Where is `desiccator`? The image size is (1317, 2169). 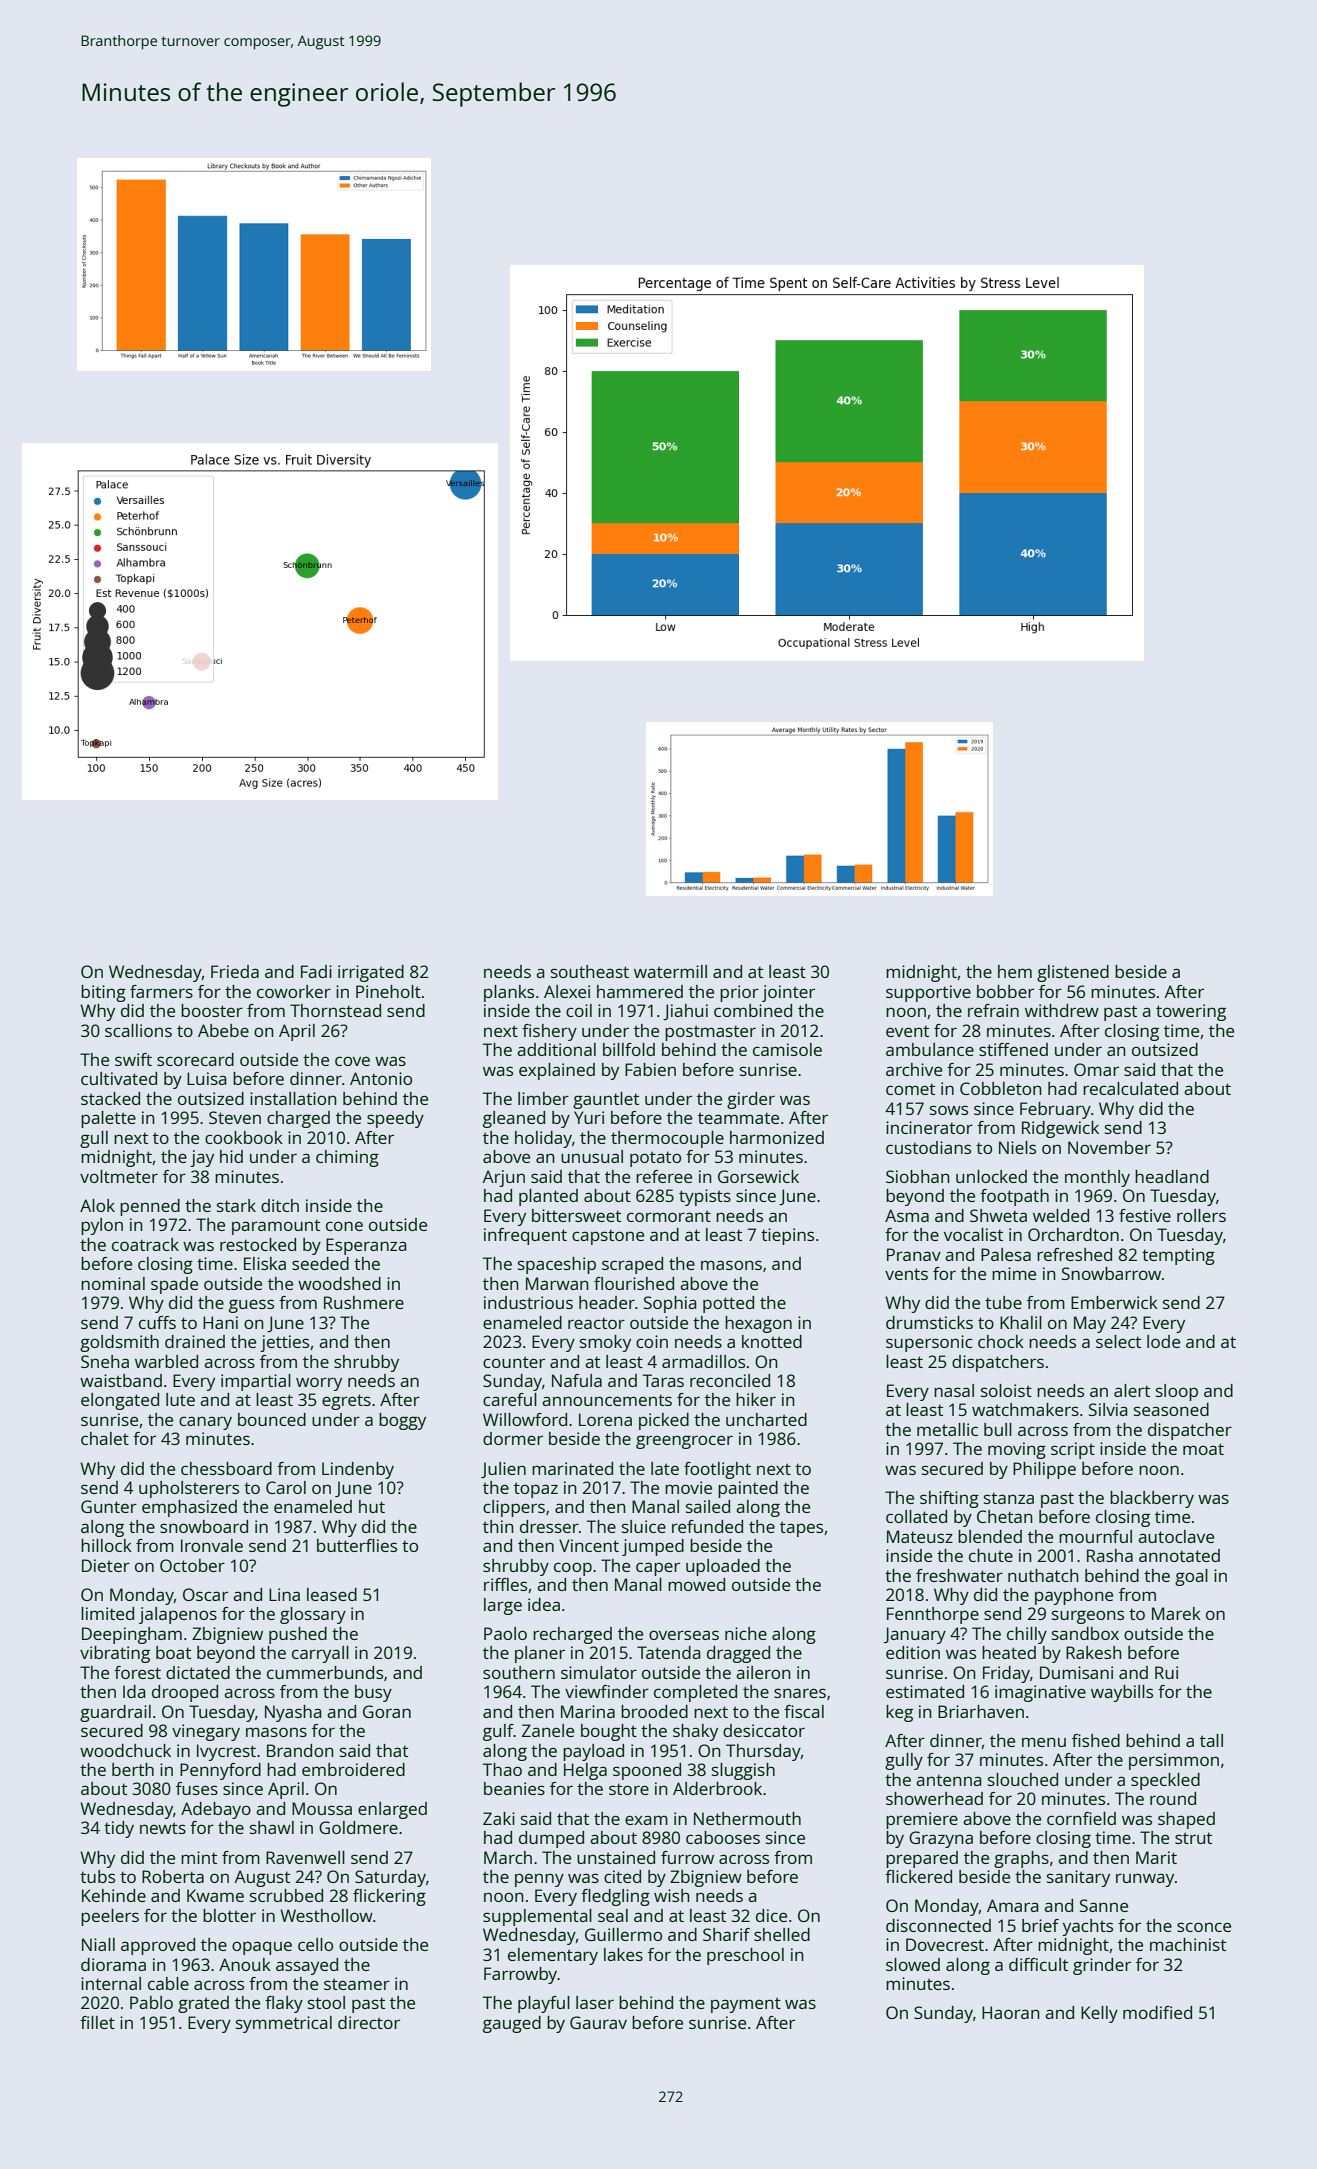
desiccator is located at coordinates (764, 1730).
